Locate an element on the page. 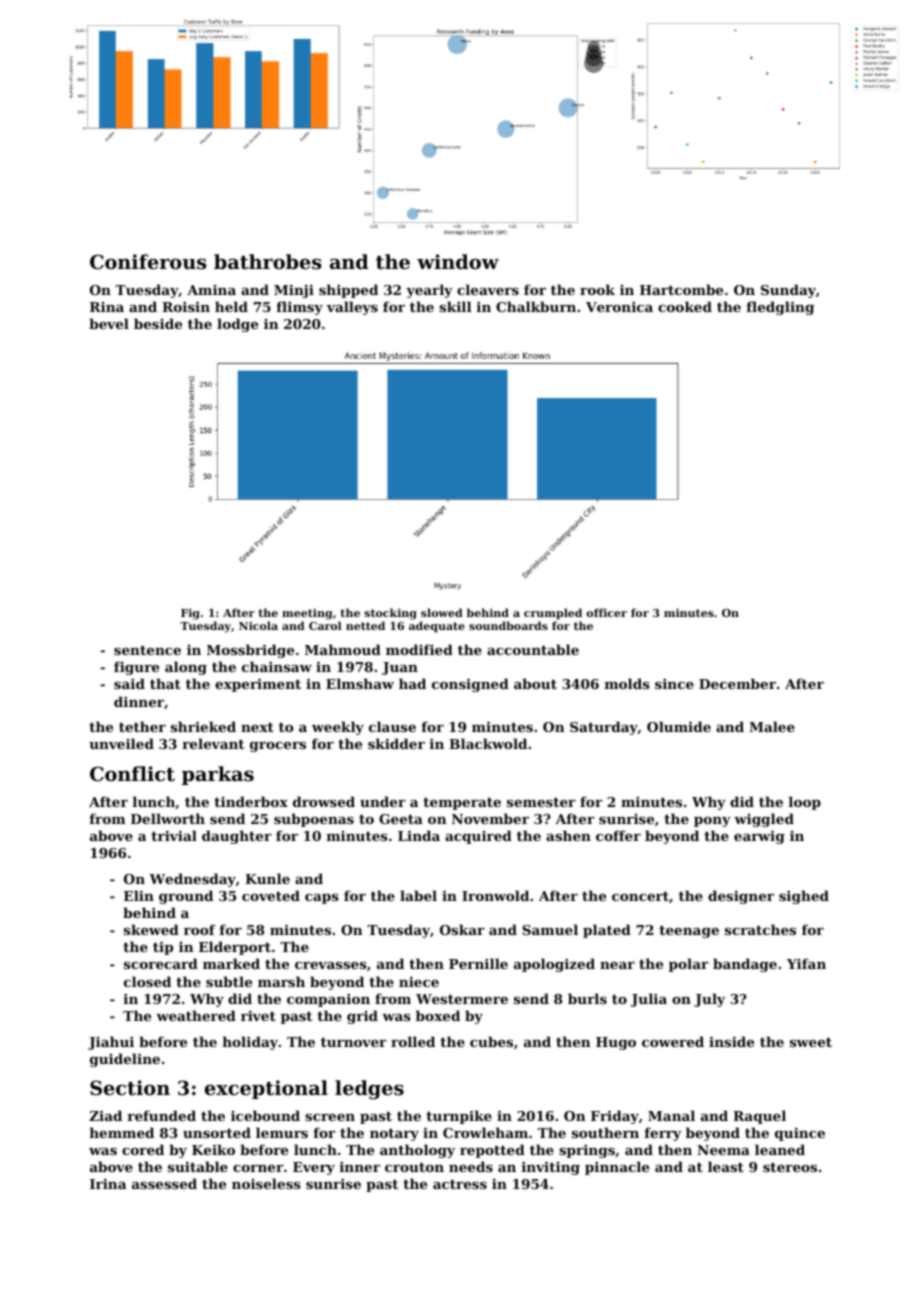 The height and width of the document is (1308, 924). window is located at coordinates (458, 261).
